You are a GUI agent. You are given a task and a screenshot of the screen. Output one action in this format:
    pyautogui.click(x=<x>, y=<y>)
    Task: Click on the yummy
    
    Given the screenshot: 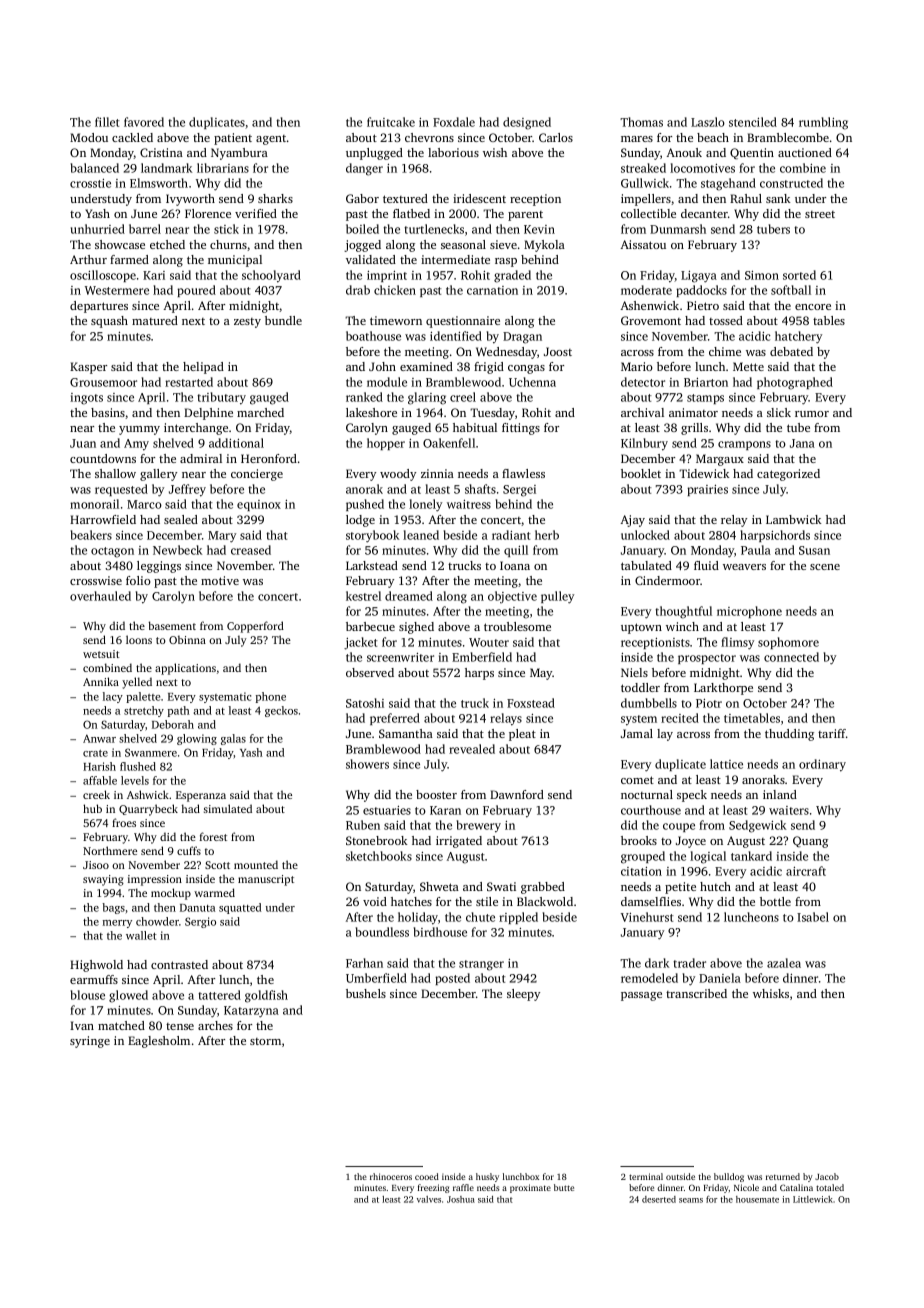 What is the action you would take?
    pyautogui.click(x=139, y=430)
